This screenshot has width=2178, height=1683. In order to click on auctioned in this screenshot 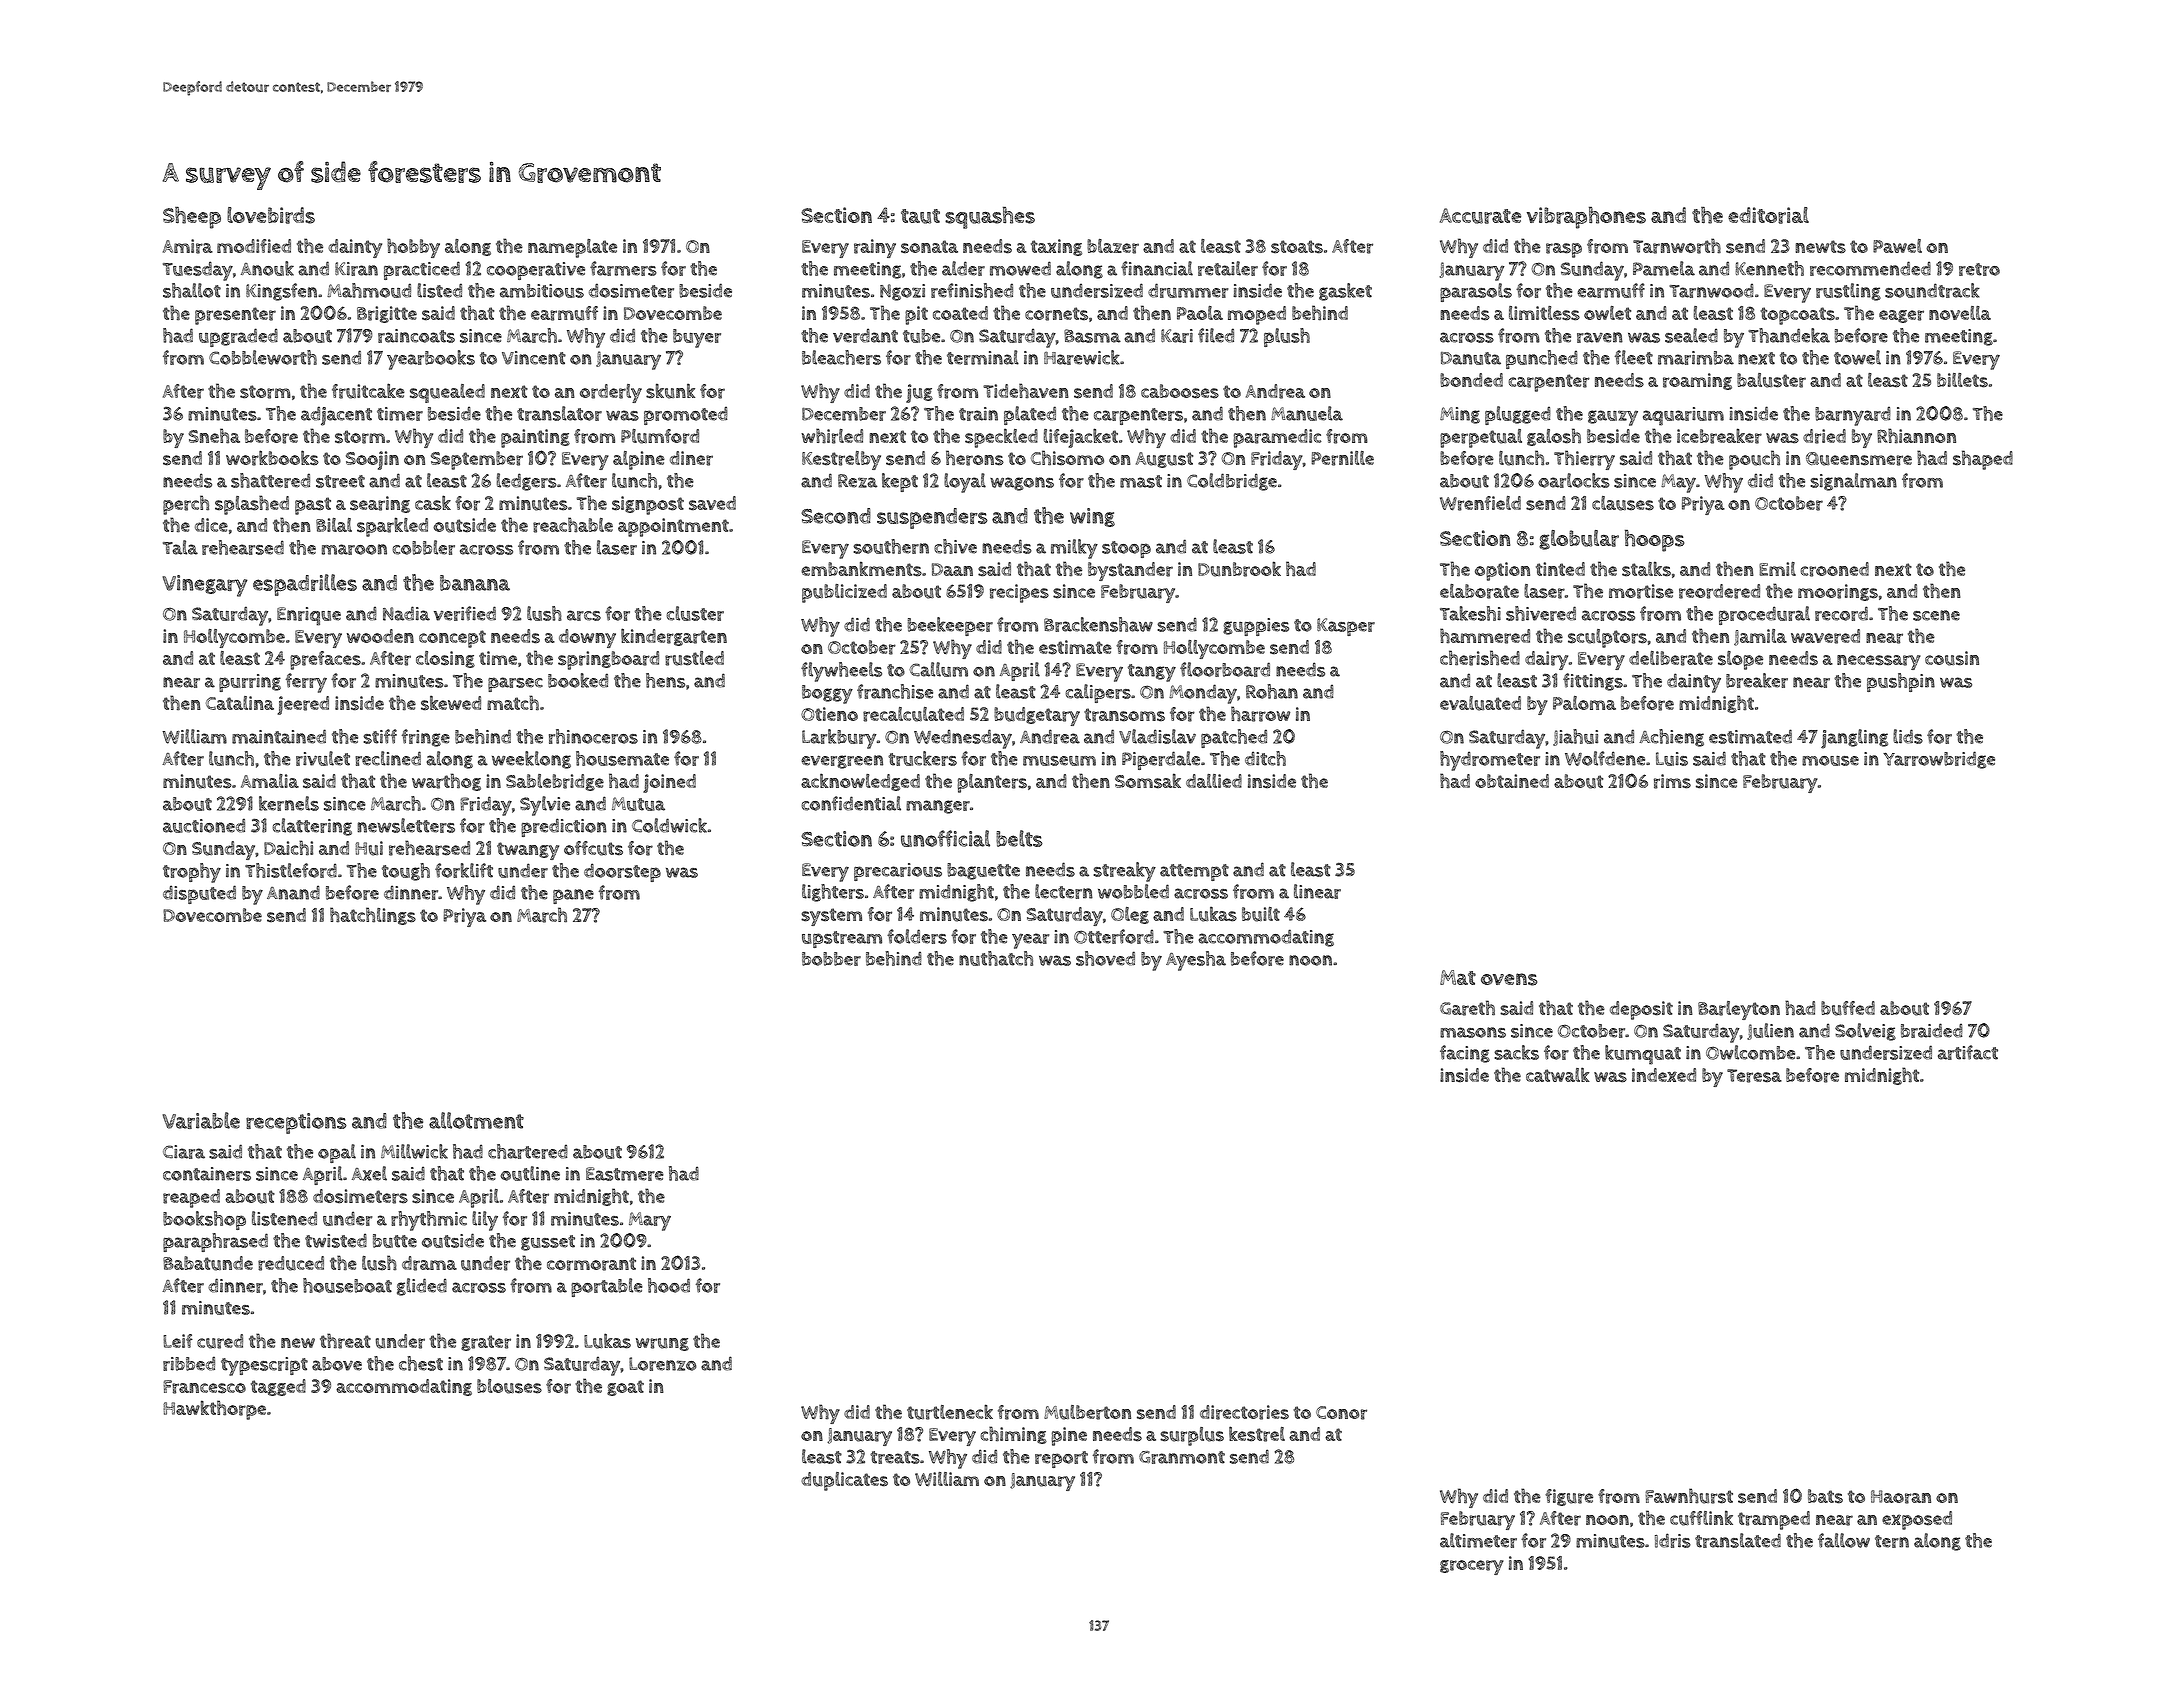, I will do `click(204, 825)`.
